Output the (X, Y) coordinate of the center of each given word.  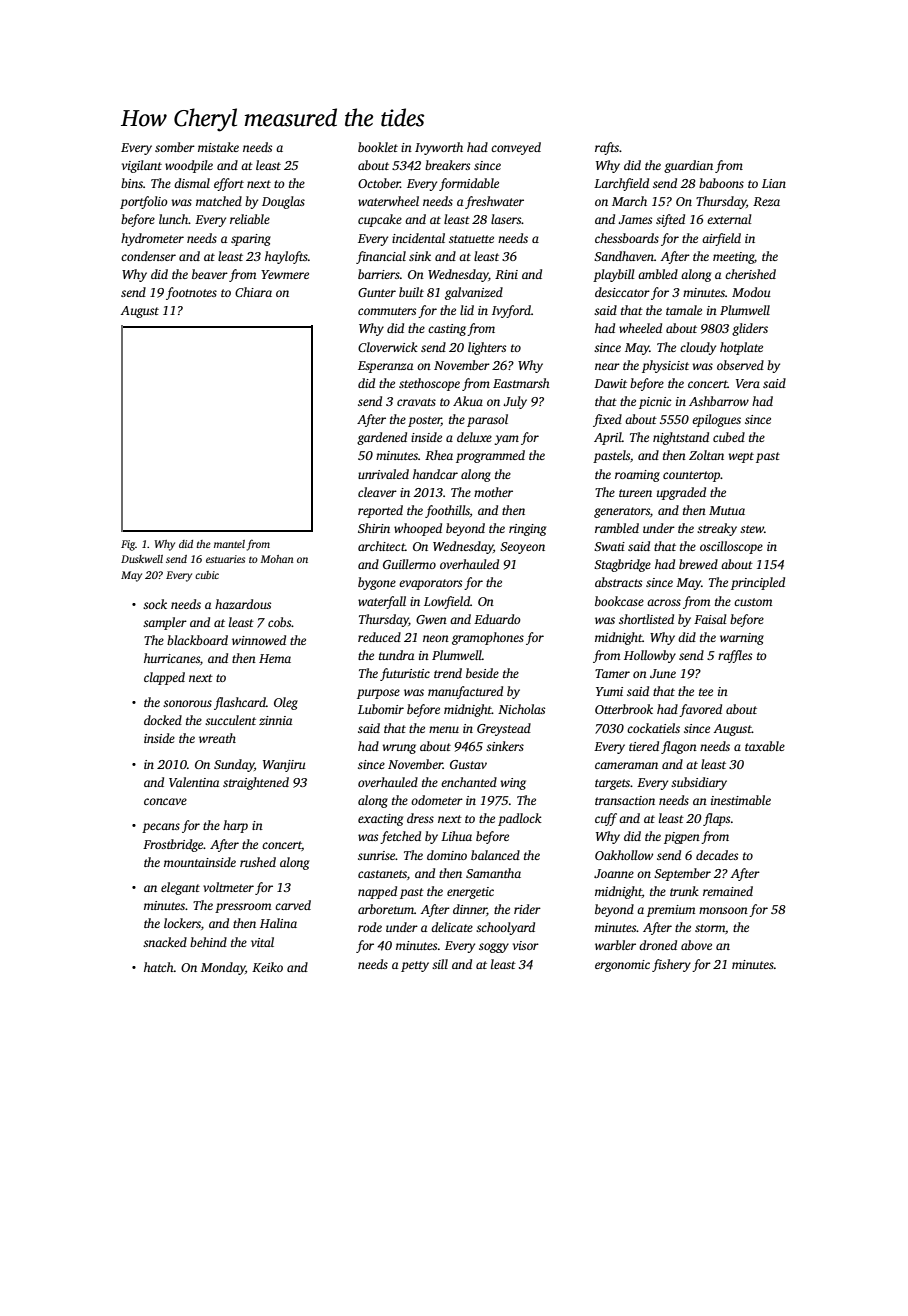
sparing (251, 240)
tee (706, 692)
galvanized (474, 293)
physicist (665, 366)
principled (758, 583)
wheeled (640, 328)
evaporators (430, 584)
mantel (229, 544)
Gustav (468, 764)
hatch (159, 967)
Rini (506, 274)
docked (163, 720)
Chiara (253, 292)
